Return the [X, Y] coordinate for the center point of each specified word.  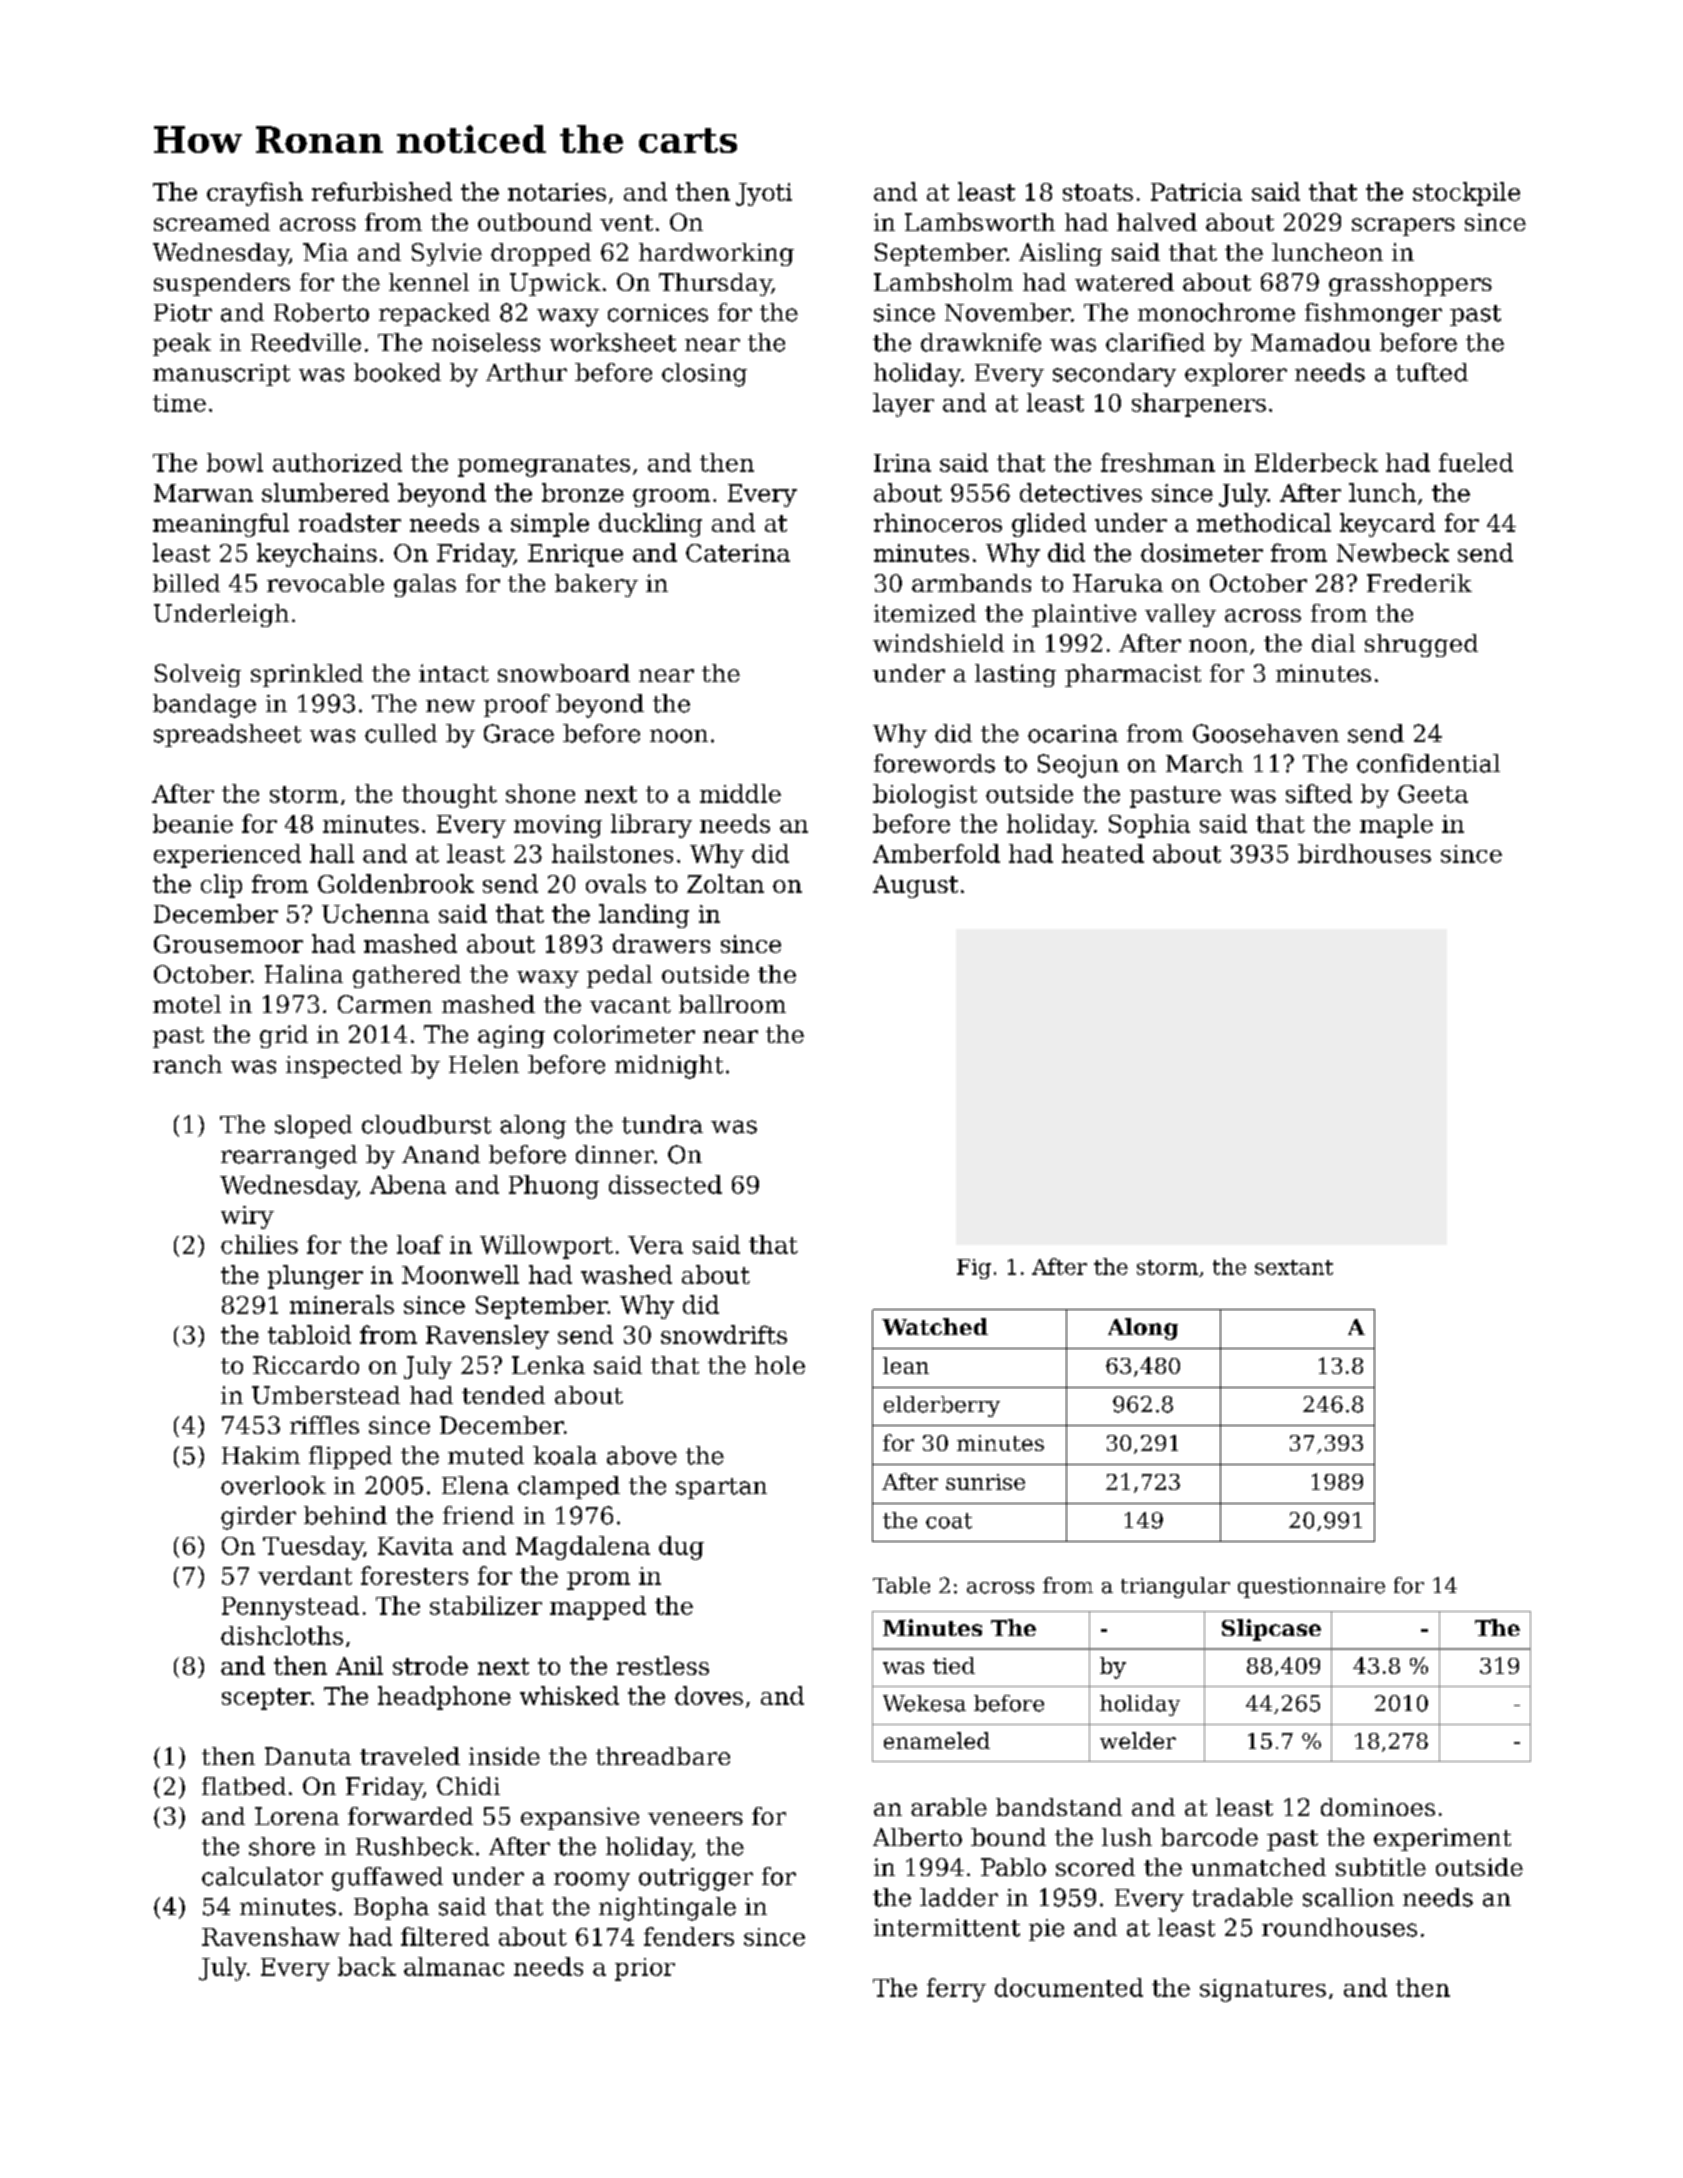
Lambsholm [943, 282]
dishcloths [282, 1635]
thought [449, 796]
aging [511, 1036]
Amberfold [936, 853]
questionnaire [1311, 1587]
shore [282, 1846]
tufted [1432, 372]
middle [740, 793]
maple [1396, 826]
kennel [429, 282]
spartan [721, 1488]
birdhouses [1364, 853]
